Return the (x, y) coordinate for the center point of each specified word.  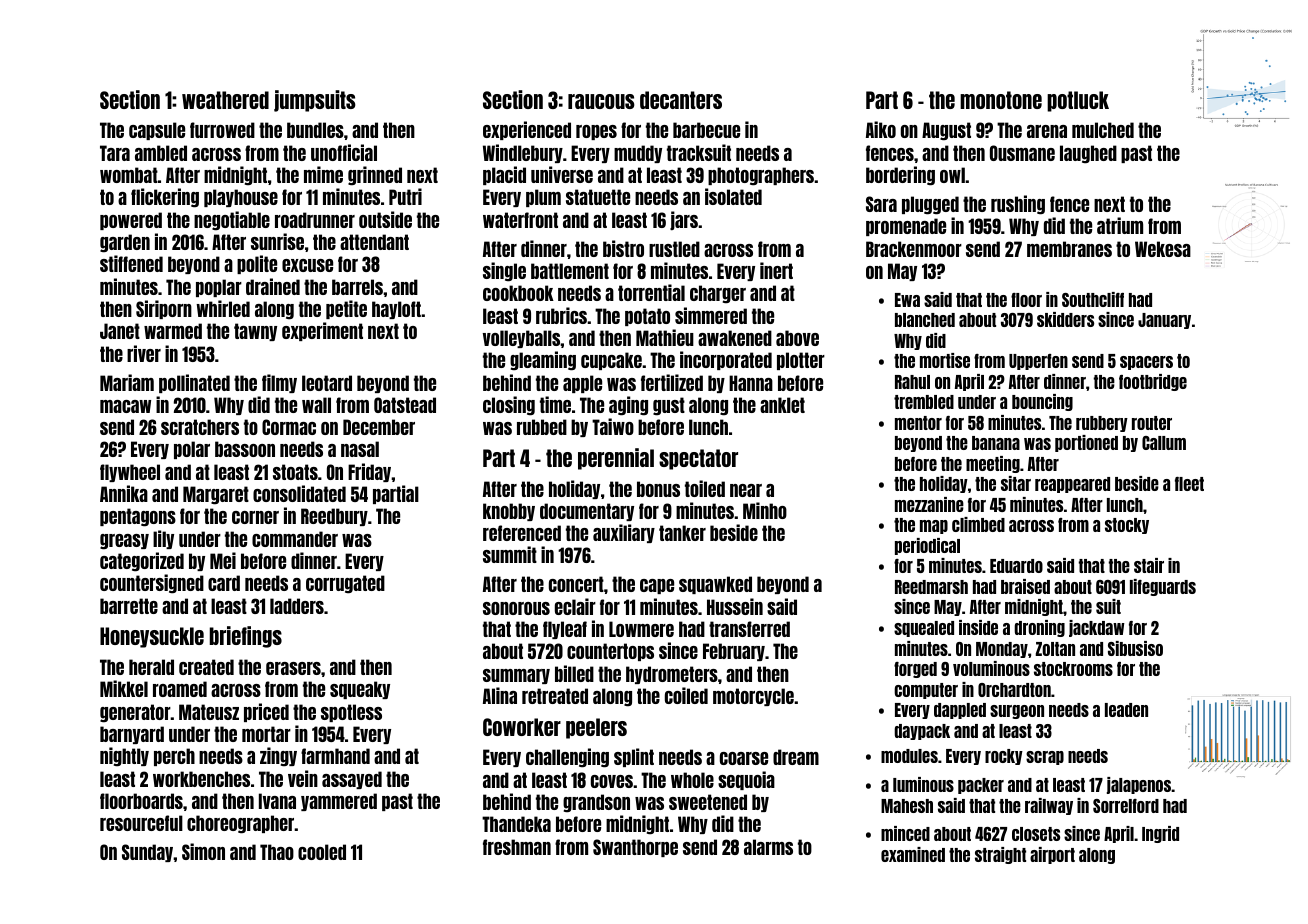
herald (151, 667)
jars (684, 220)
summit (510, 554)
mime (323, 174)
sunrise (277, 241)
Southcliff (1093, 299)
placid (504, 175)
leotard (327, 383)
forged (915, 670)
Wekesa (1163, 249)
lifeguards (1163, 587)
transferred (749, 629)
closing (509, 406)
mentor (918, 423)
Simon (203, 851)
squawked (715, 585)
